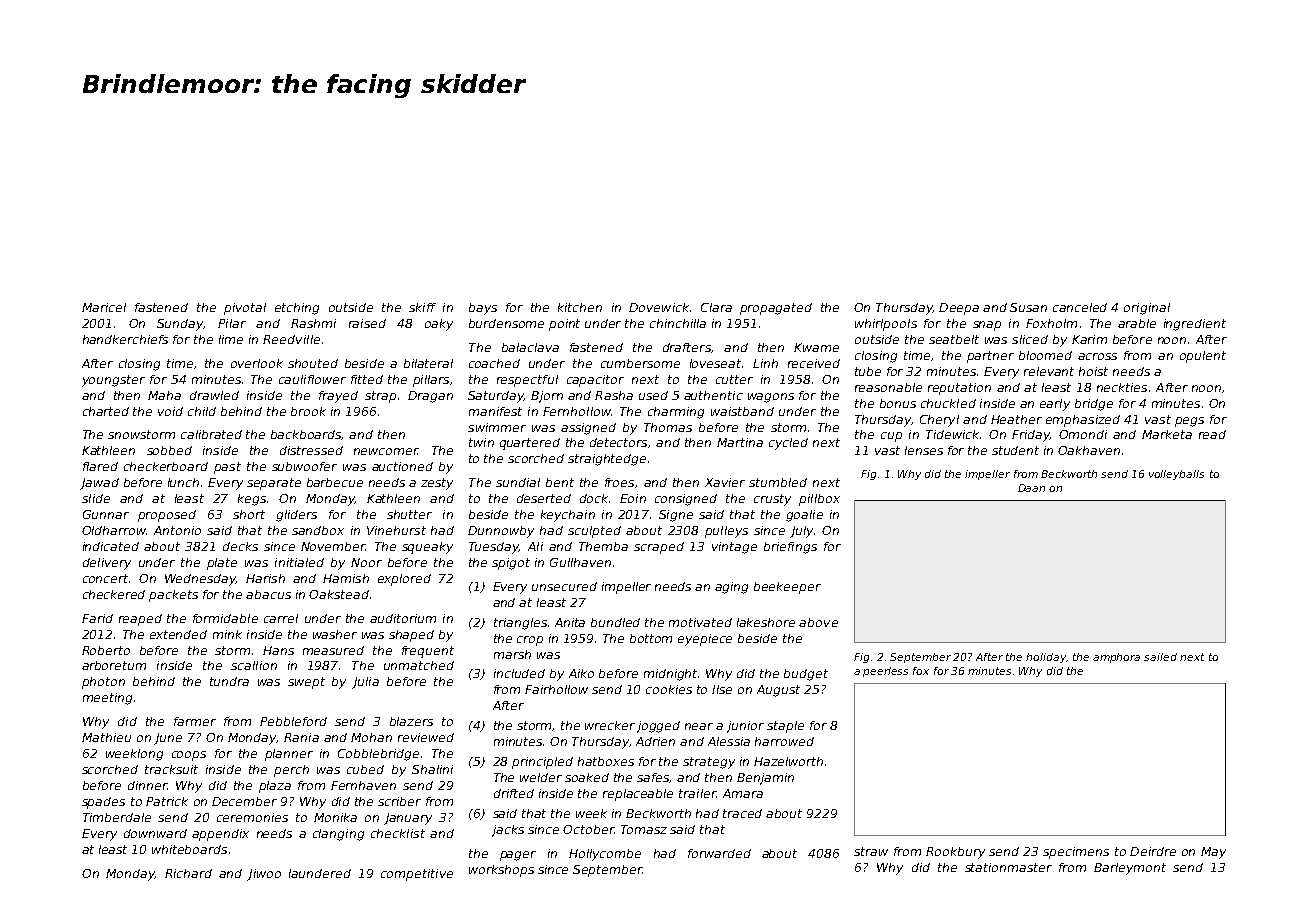 This page has width=1308, height=924. Describe the element at coordinates (806, 675) in the page. I see `budget` at that location.
